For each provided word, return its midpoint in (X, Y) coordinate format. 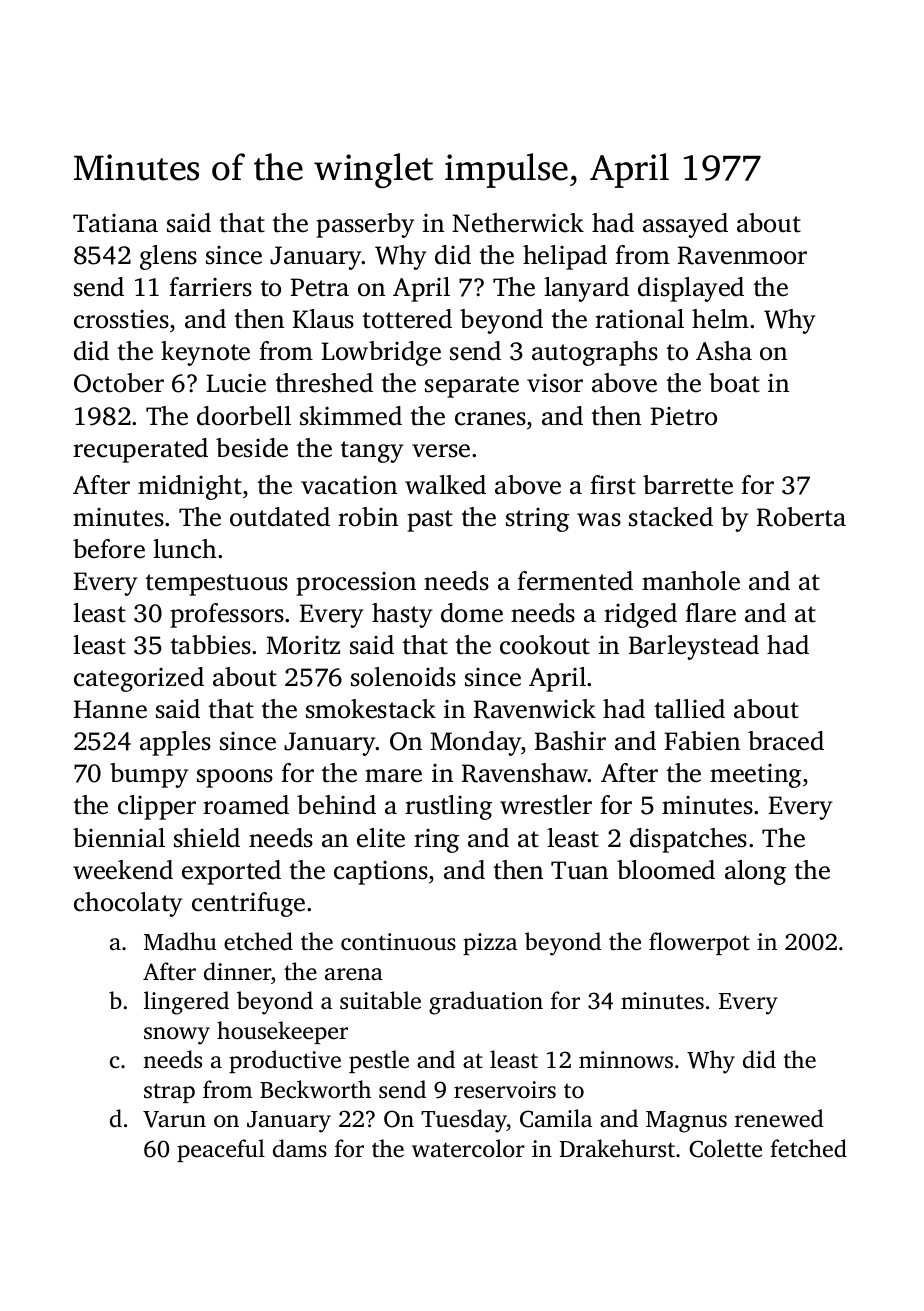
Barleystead (694, 647)
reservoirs (505, 1090)
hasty (402, 615)
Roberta (801, 517)
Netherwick (518, 223)
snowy (177, 1036)
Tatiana (115, 223)
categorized (139, 679)
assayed (685, 225)
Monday (476, 743)
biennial (119, 838)
